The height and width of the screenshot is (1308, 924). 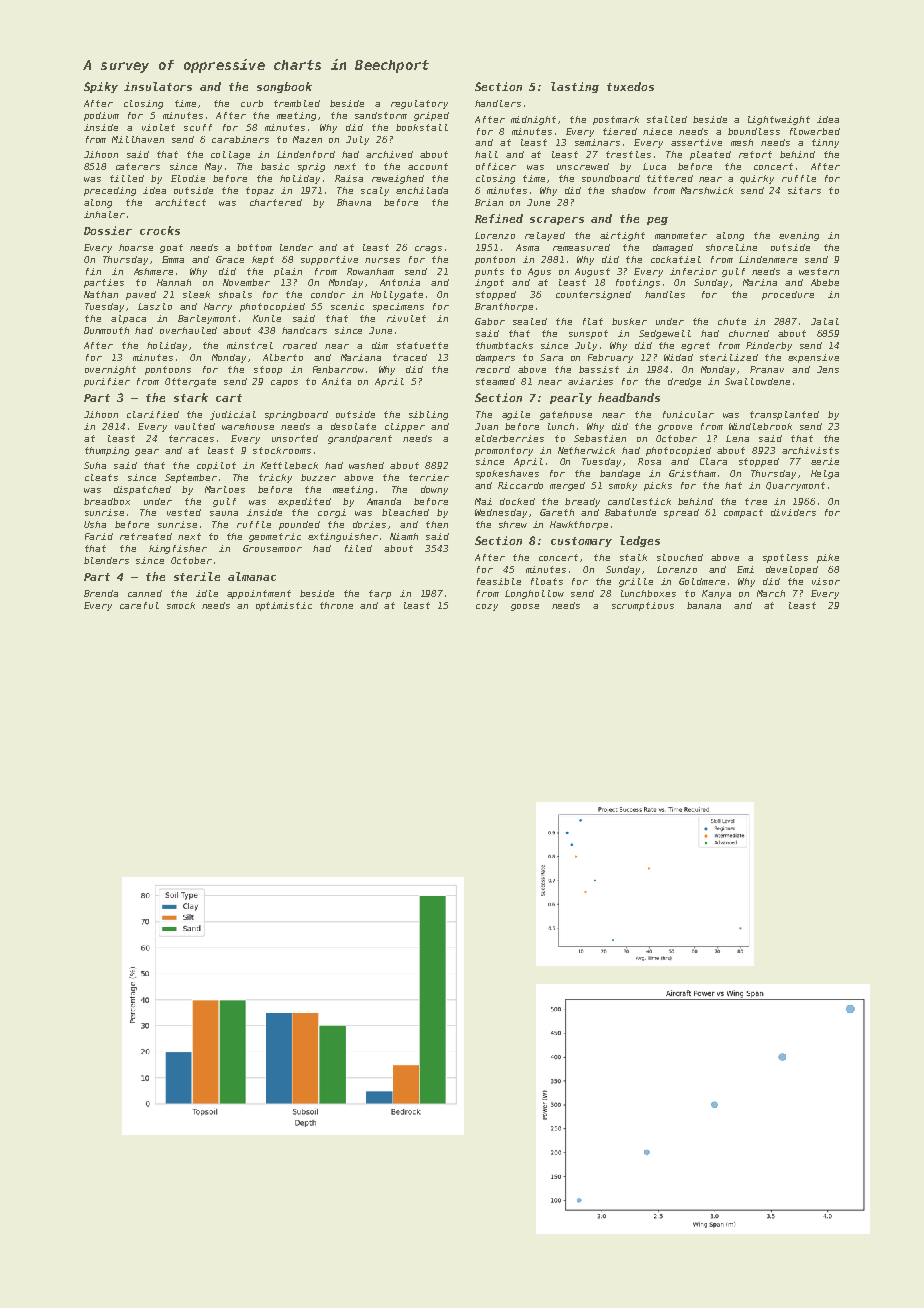 What do you see at coordinates (136, 247) in the screenshot?
I see `hoarse` at bounding box center [136, 247].
